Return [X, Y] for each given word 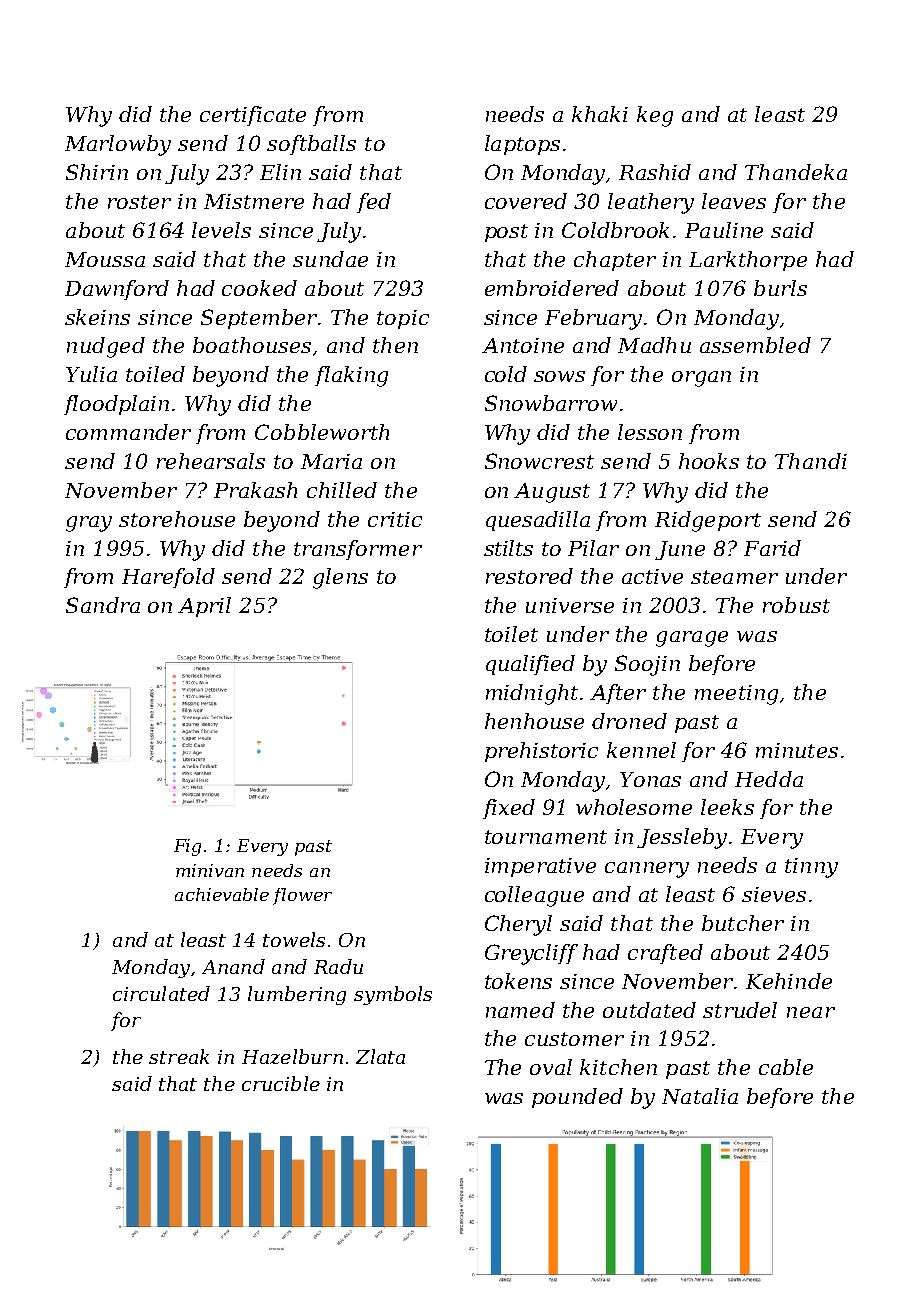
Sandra [103, 605]
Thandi [811, 461]
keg [655, 116]
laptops [522, 145]
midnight [532, 694]
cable [786, 1067]
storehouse [177, 519]
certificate [253, 116]
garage [692, 639]
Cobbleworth [322, 432]
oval [551, 1067]
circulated [161, 993]
